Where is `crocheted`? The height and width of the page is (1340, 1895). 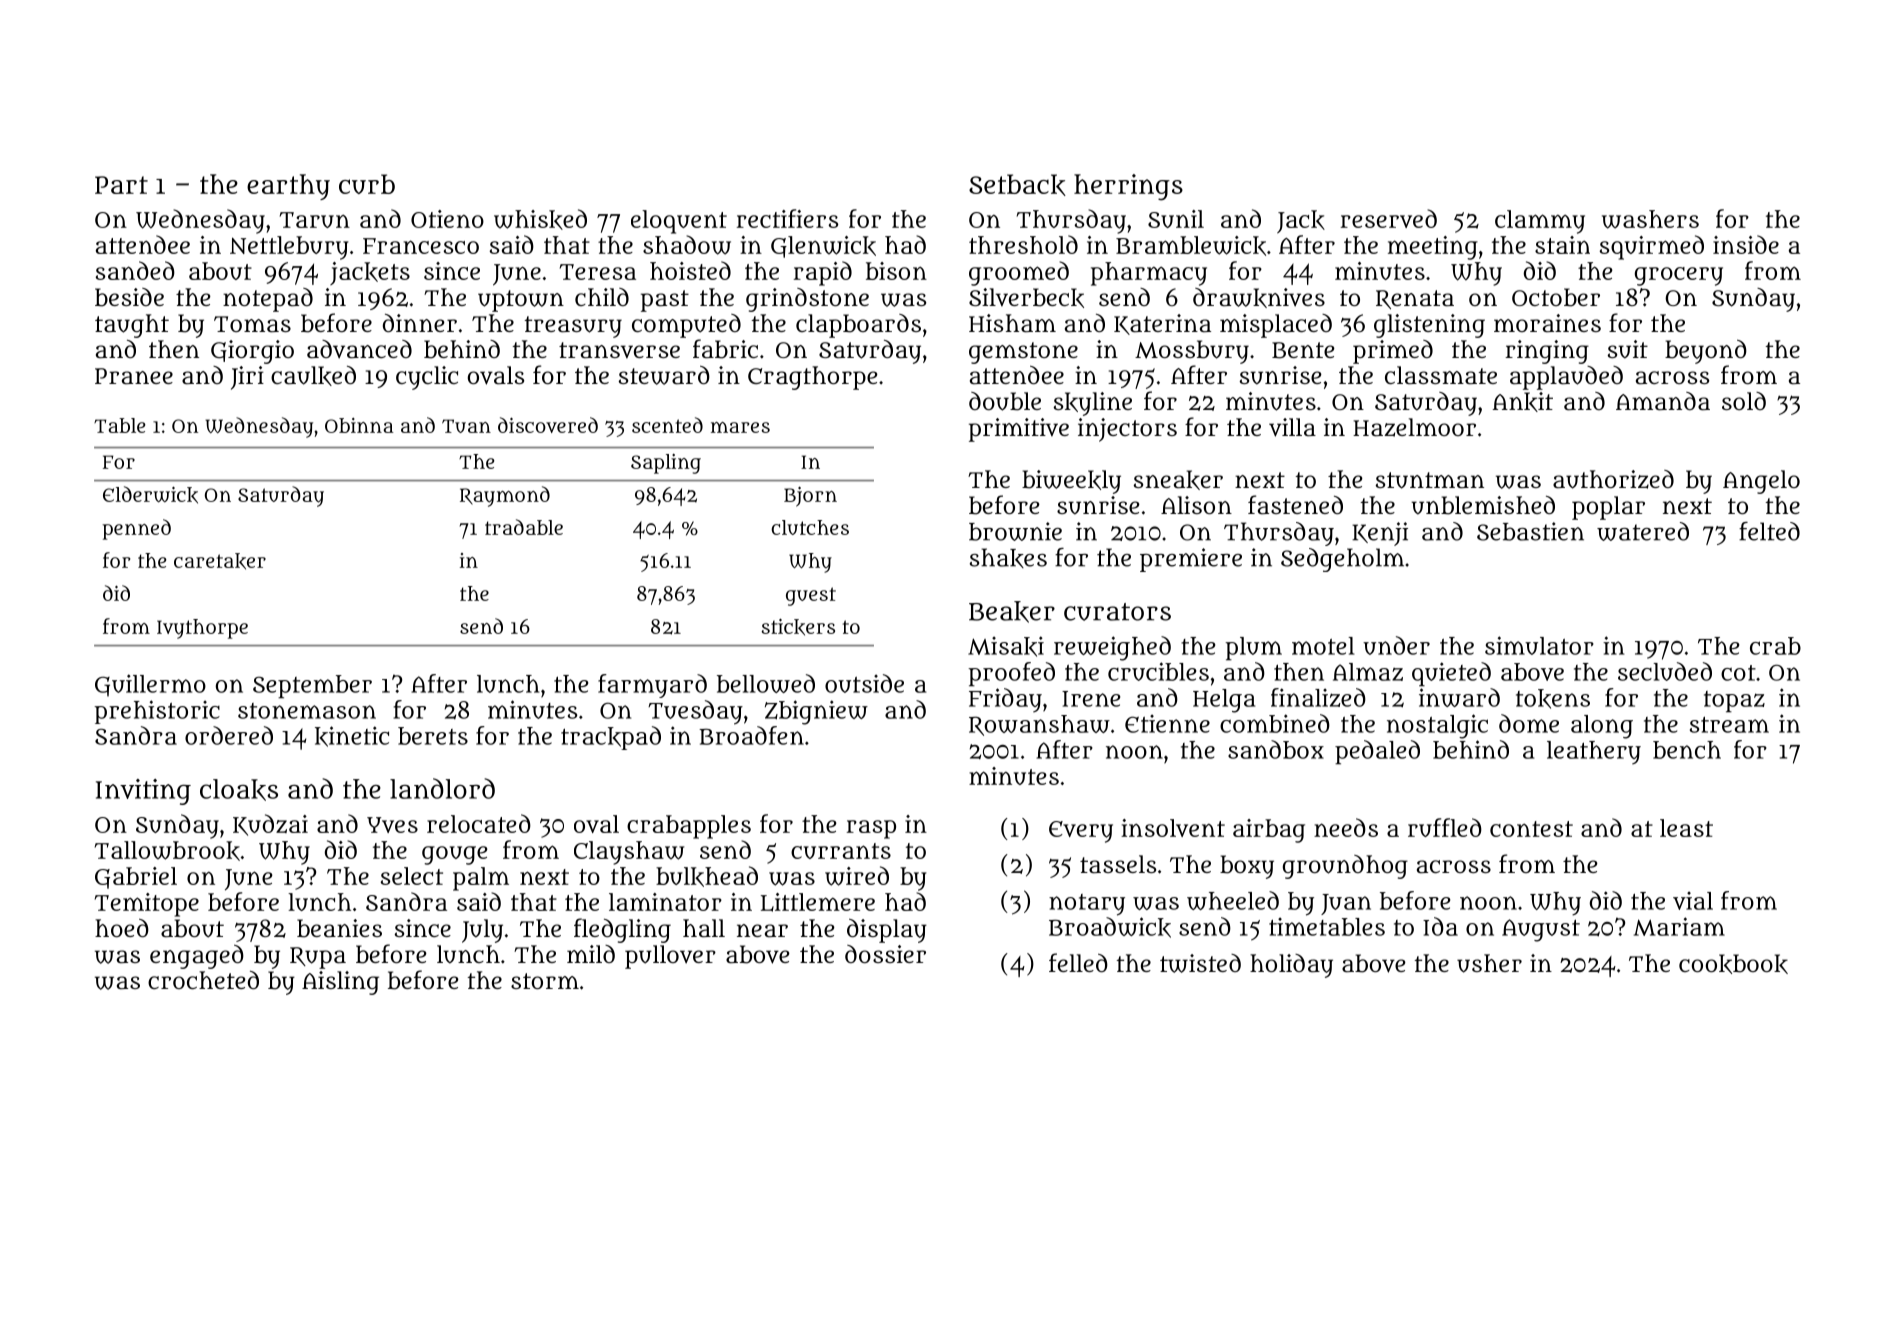 crocheted is located at coordinates (203, 980).
